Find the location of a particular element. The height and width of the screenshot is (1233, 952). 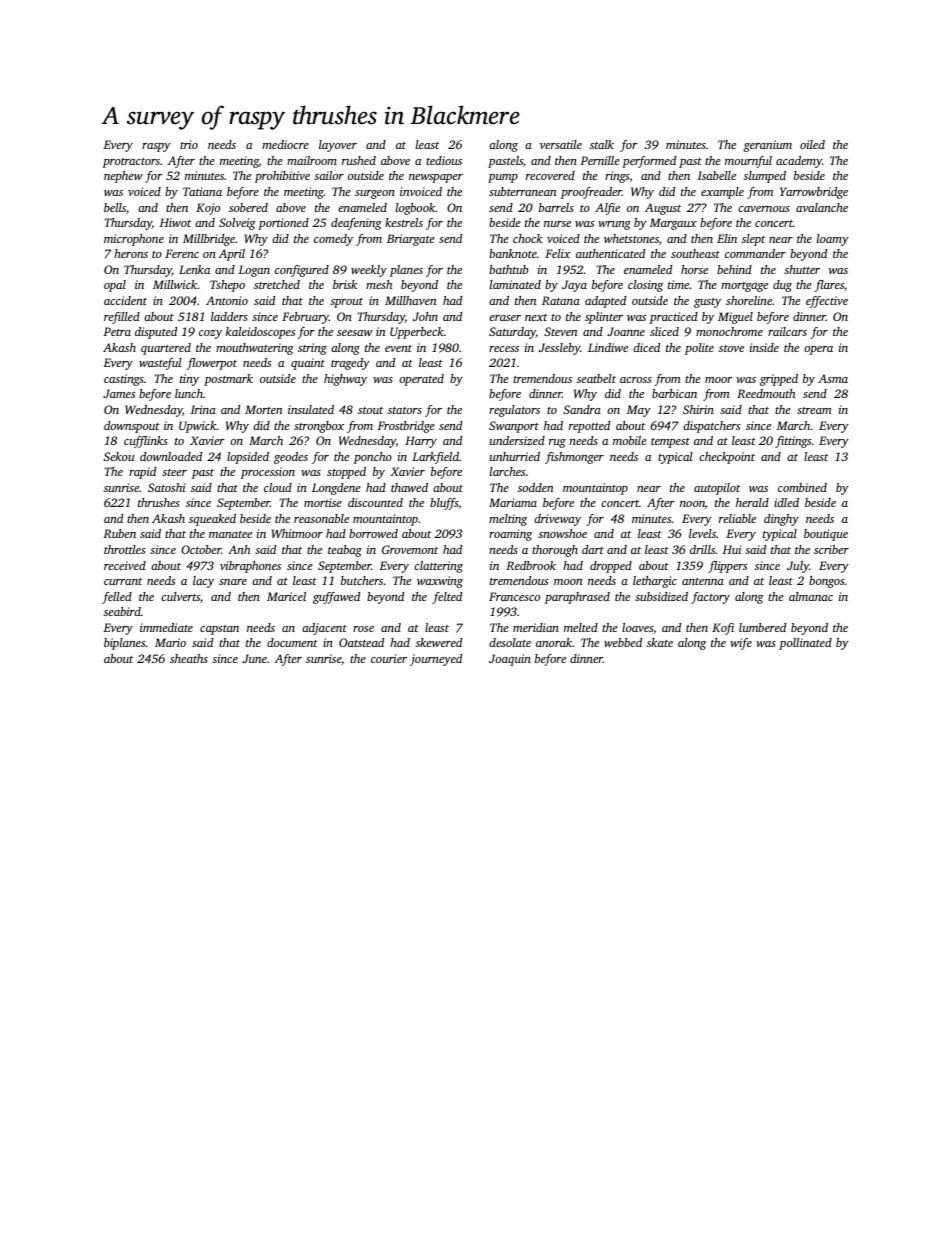

teabag is located at coordinates (345, 551).
